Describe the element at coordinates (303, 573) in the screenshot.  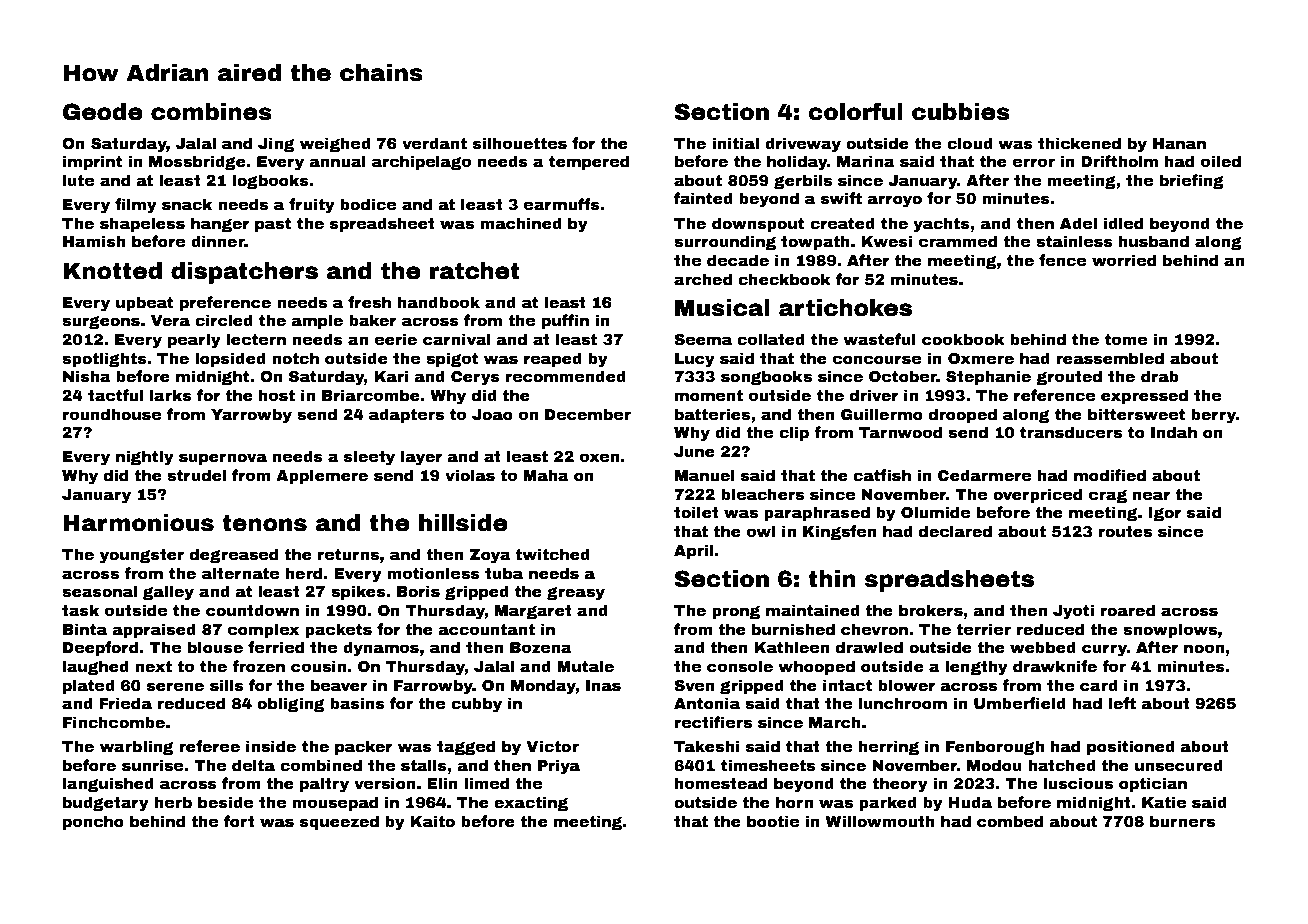
I see `herd` at that location.
